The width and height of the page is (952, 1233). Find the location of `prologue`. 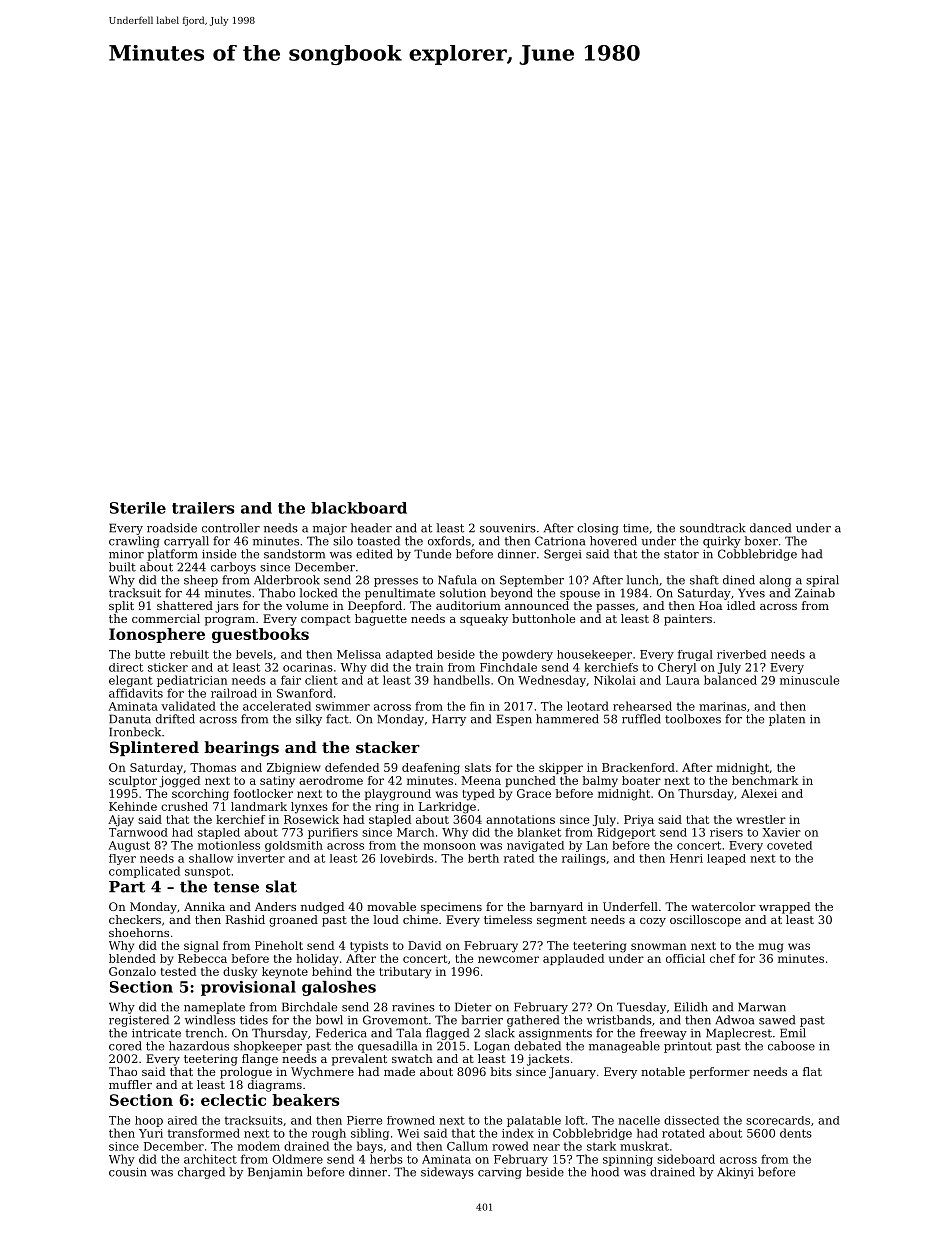

prologue is located at coordinates (246, 1073).
